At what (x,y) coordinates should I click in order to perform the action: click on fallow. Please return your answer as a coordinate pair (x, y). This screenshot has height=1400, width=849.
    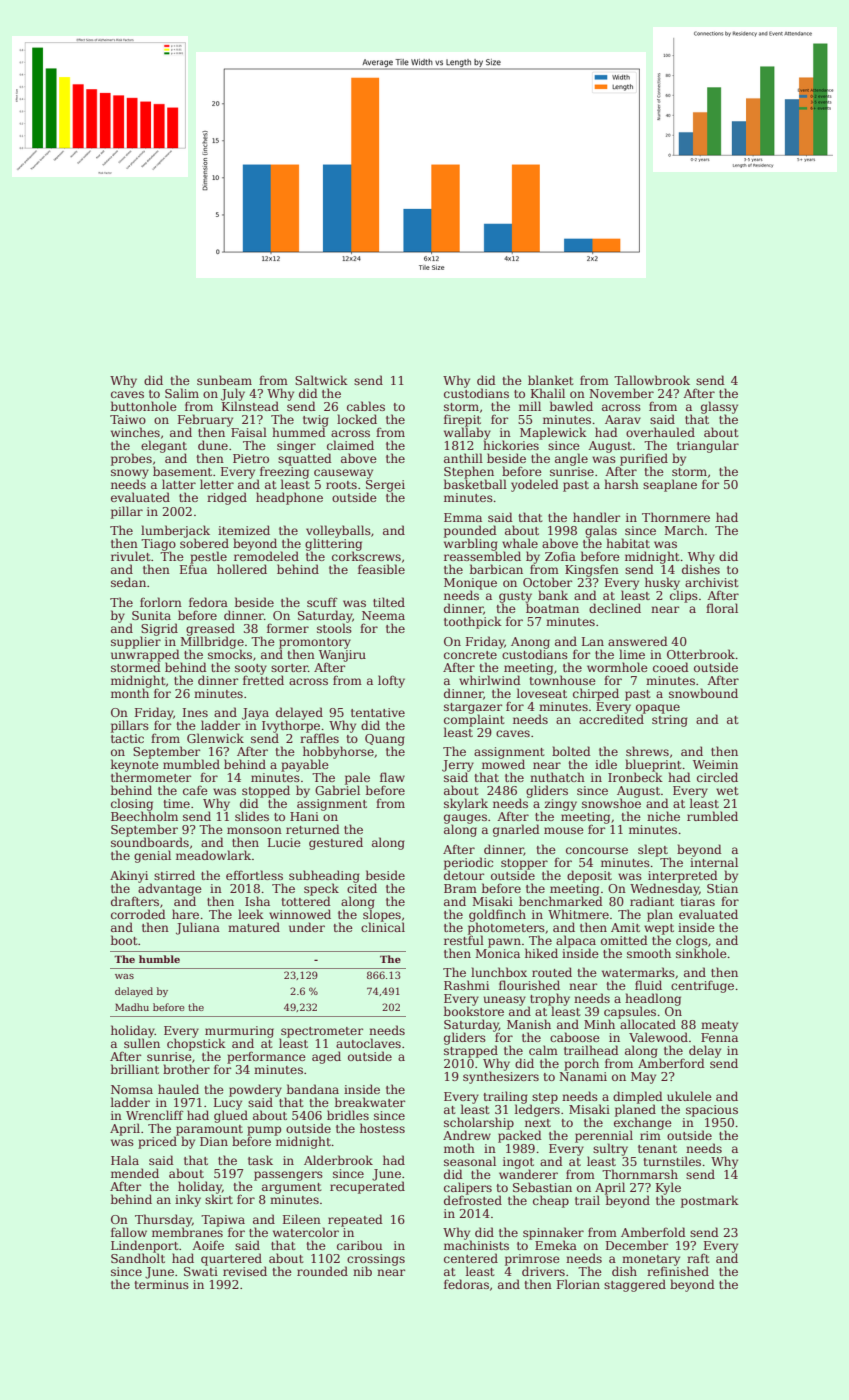
    Looking at the image, I should click on (129, 1232).
